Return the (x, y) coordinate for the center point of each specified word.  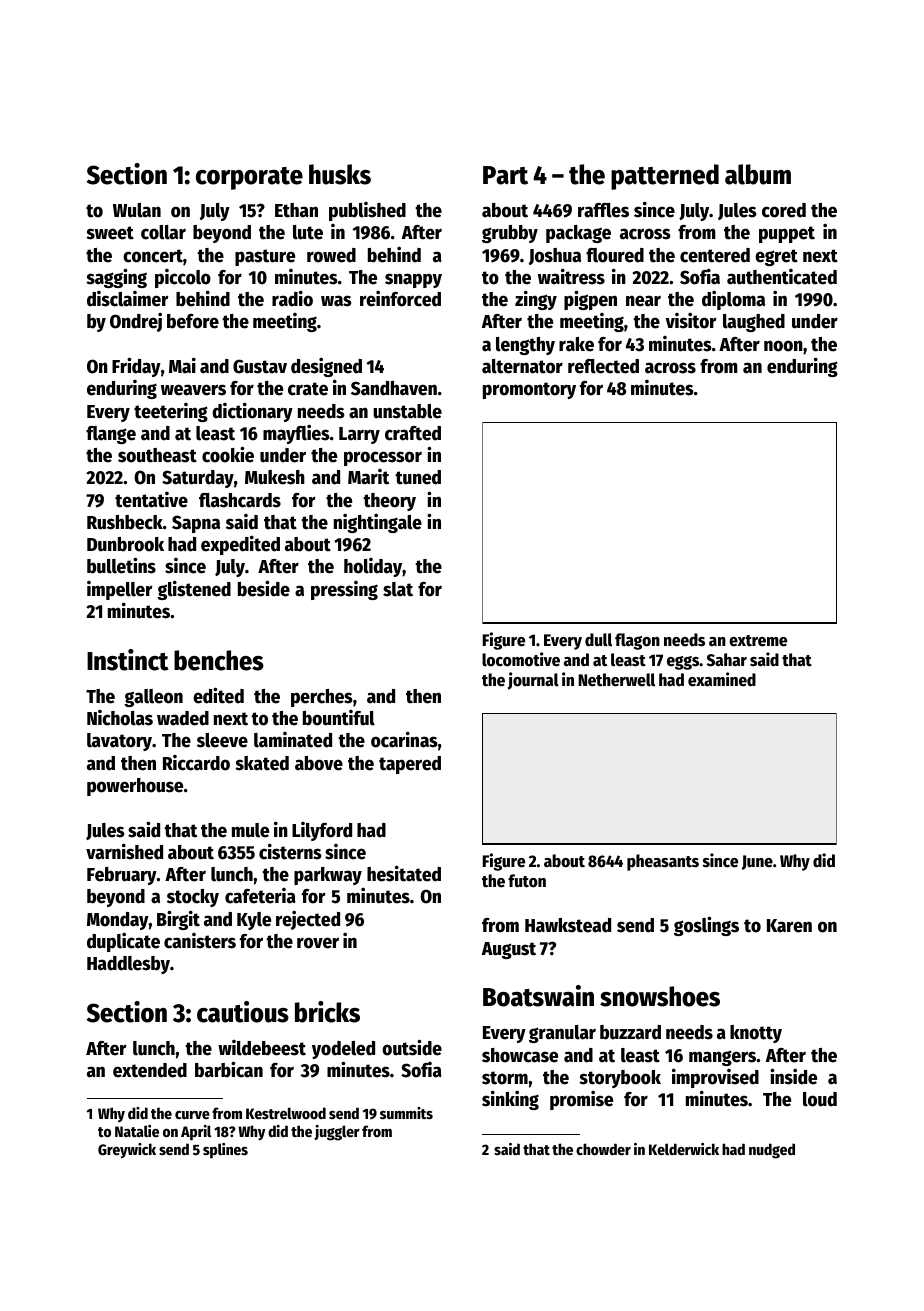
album (758, 174)
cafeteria (260, 896)
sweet (110, 233)
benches (219, 660)
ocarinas (404, 739)
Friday (136, 367)
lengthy (525, 346)
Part (505, 175)
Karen (789, 926)
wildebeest (262, 1048)
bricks (327, 1012)
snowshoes (660, 996)
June (757, 862)
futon (527, 881)
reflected (603, 366)
